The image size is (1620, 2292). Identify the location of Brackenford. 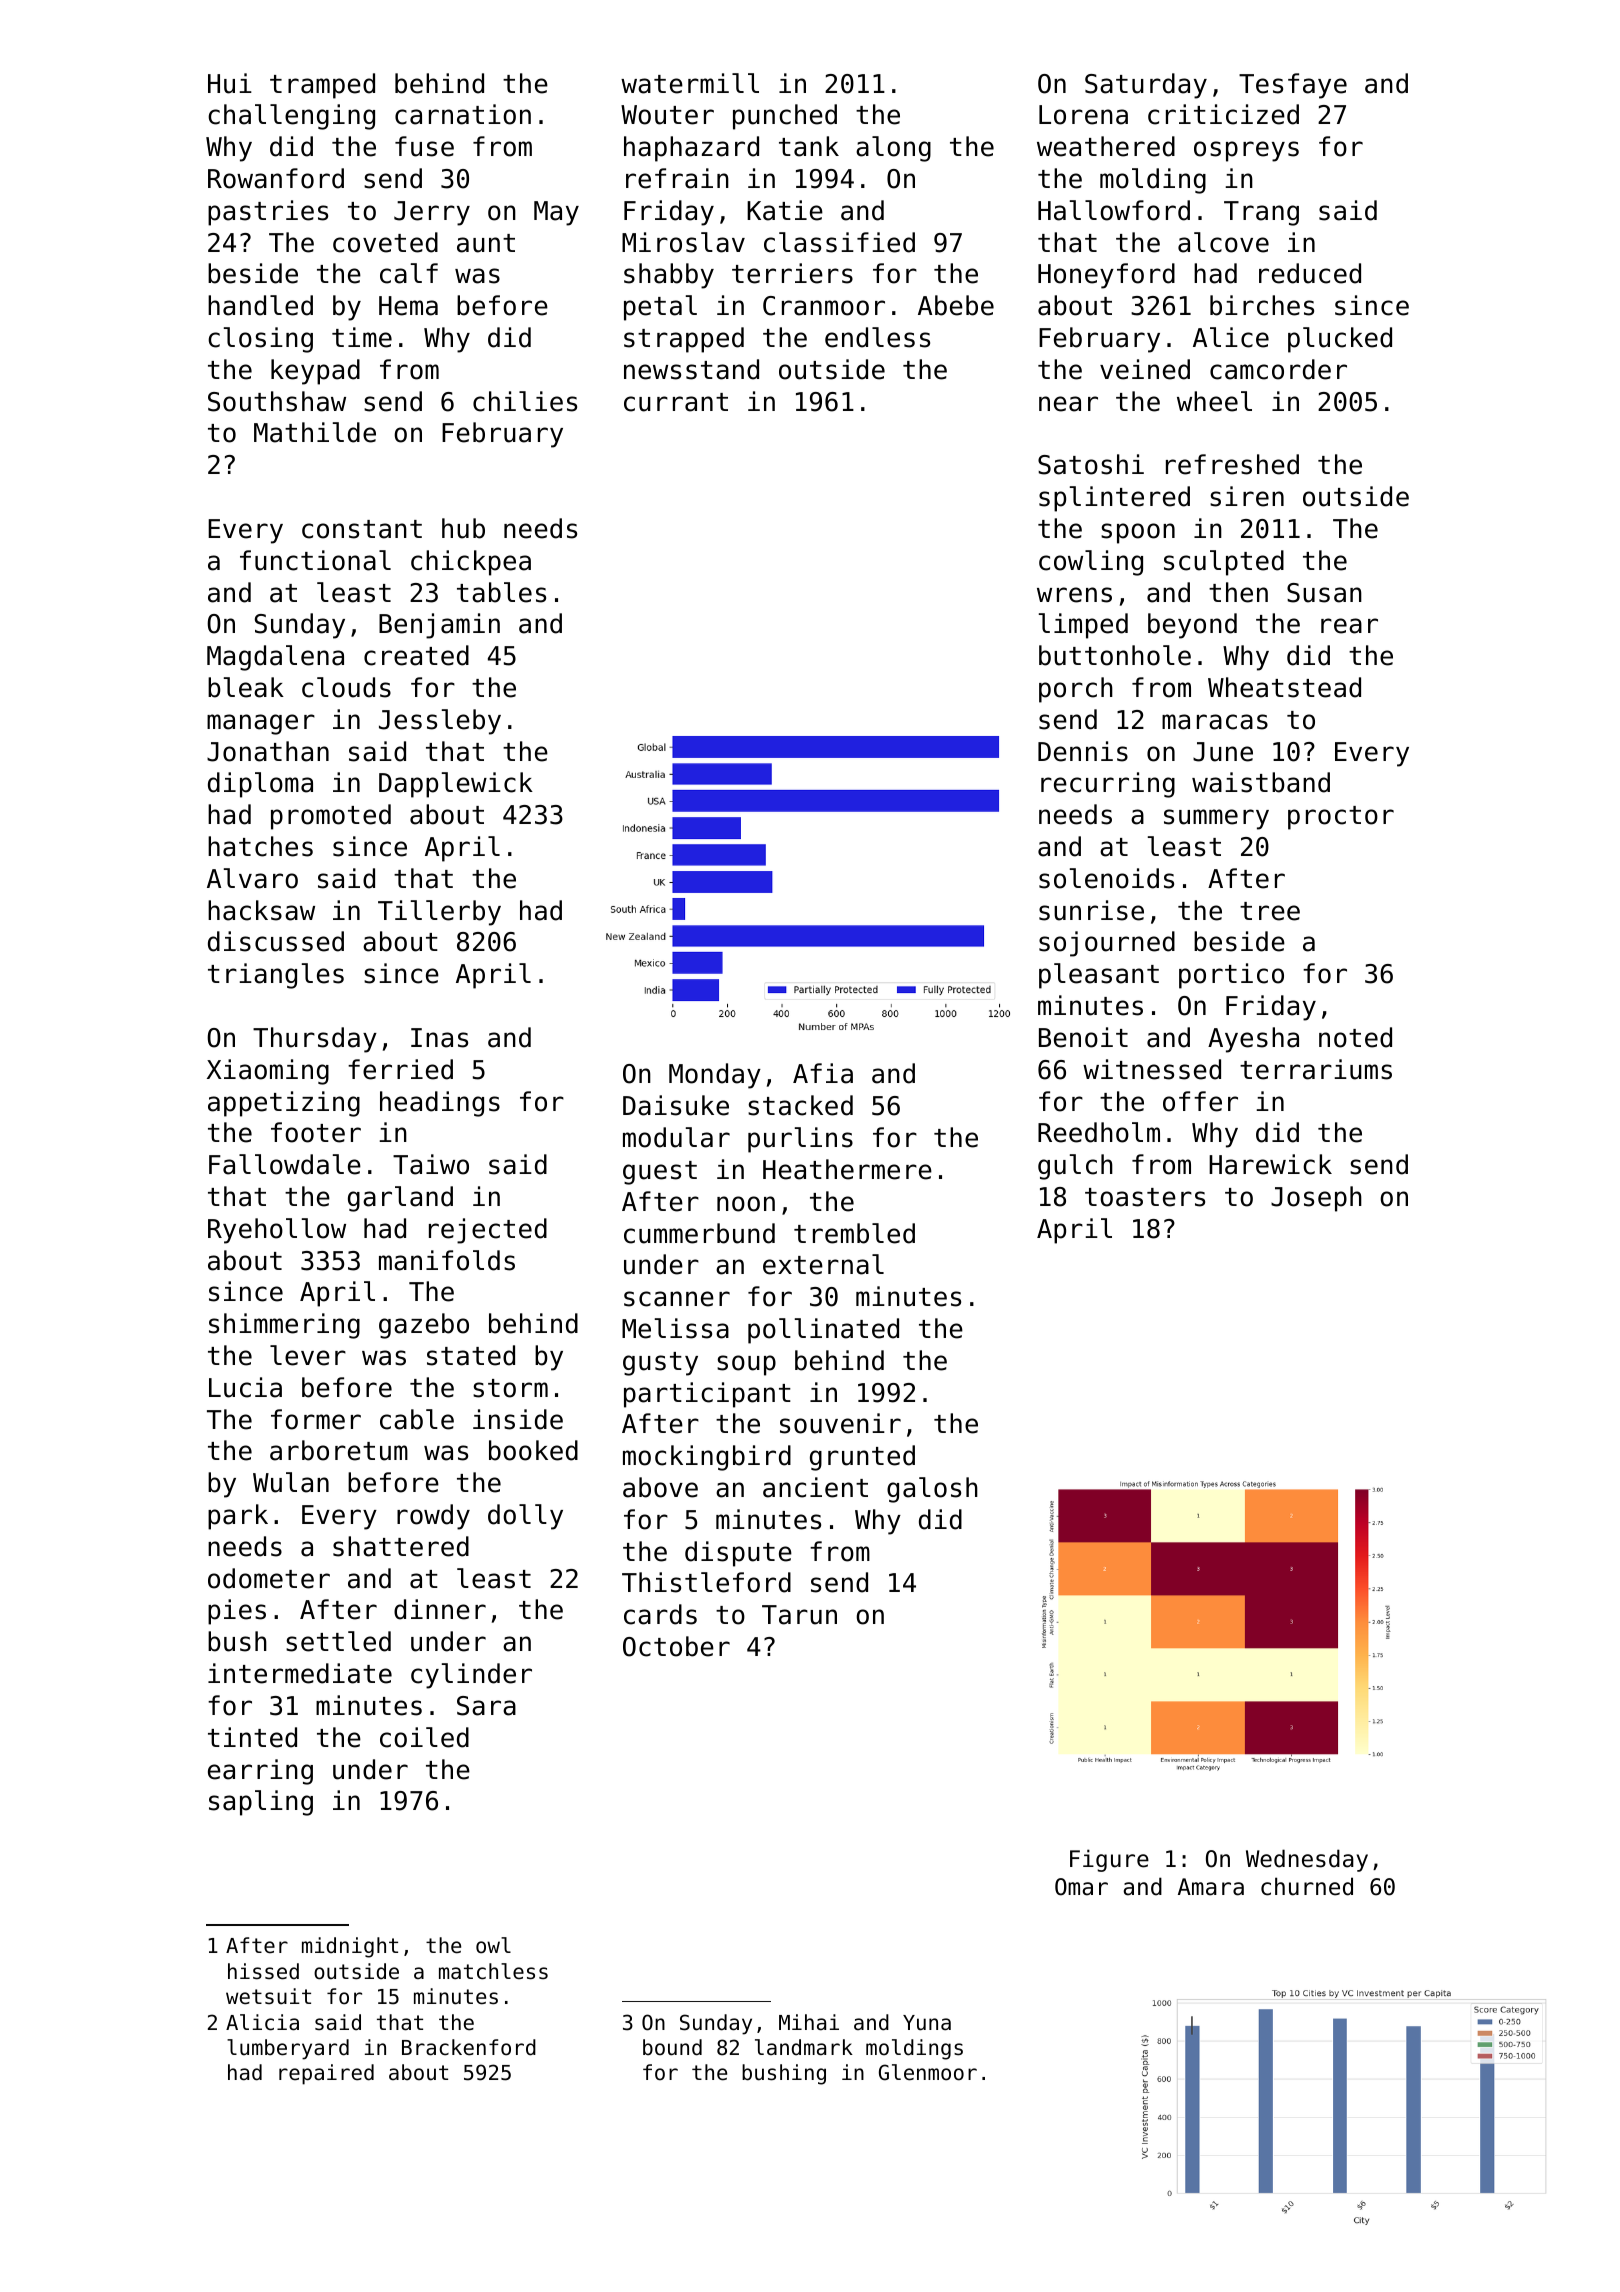
(469, 2047).
